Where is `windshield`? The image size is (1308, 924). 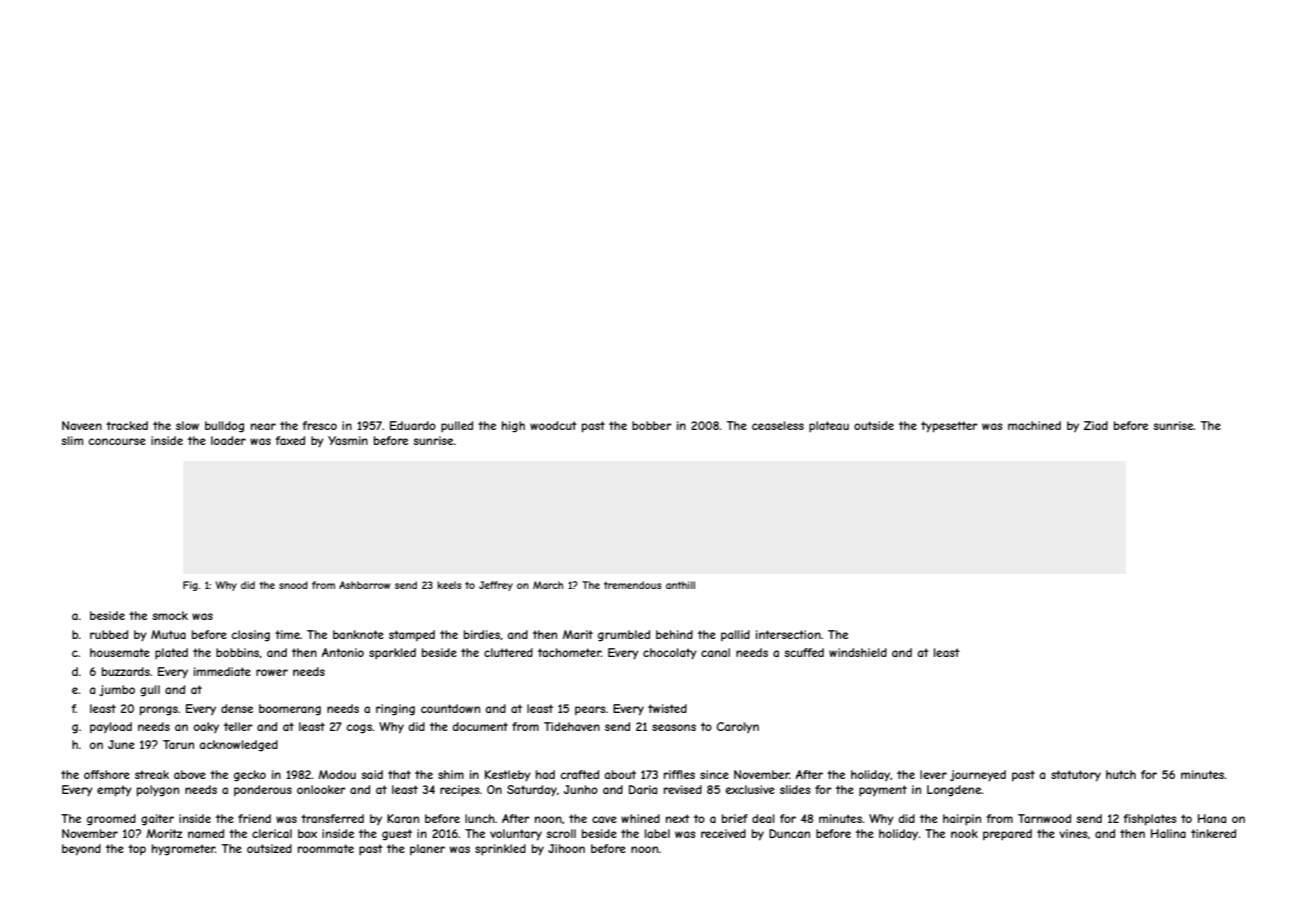 windshield is located at coordinates (858, 652).
